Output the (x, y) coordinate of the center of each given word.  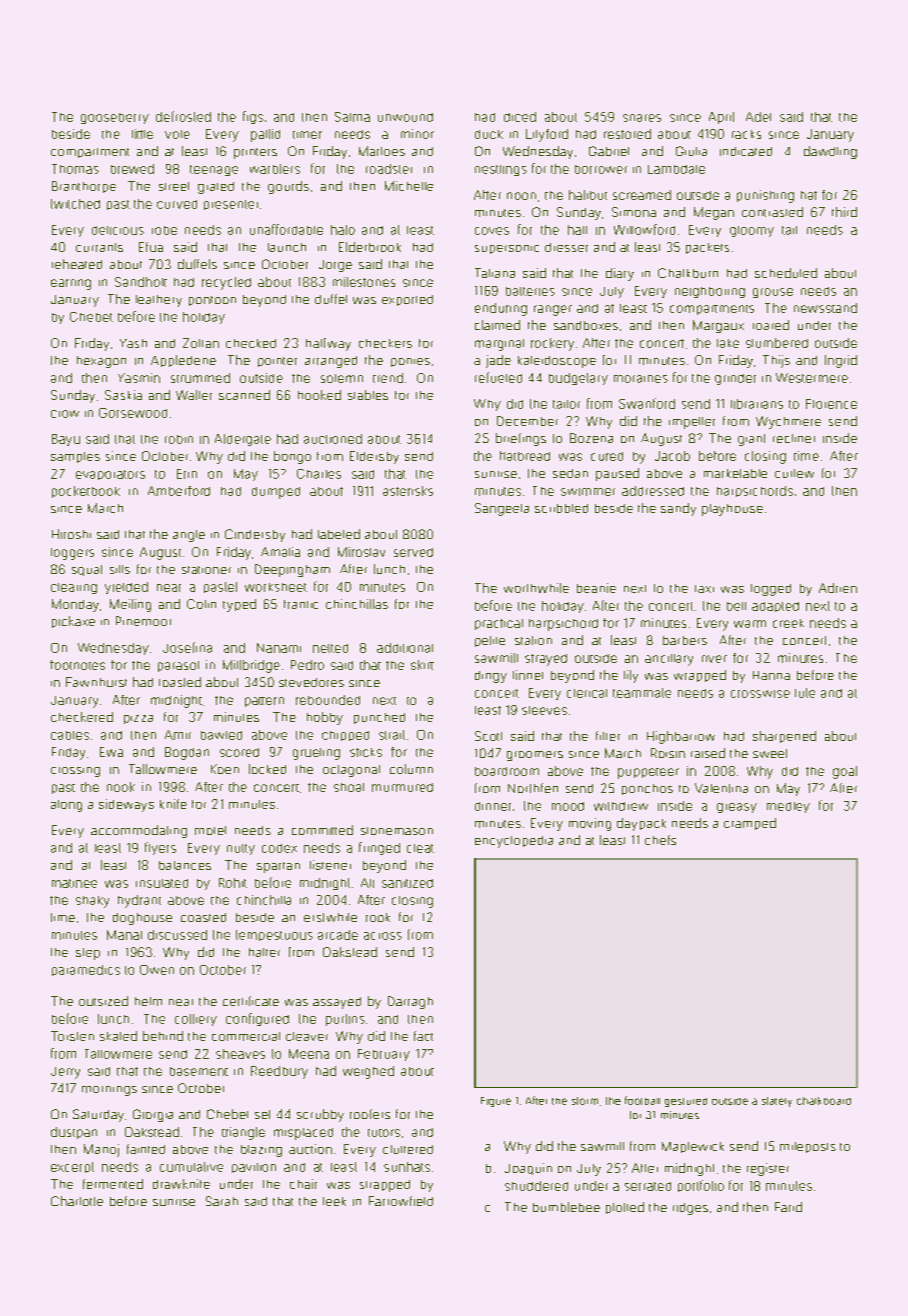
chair (303, 1184)
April (721, 118)
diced (520, 117)
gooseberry (115, 118)
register (768, 1169)
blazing (261, 1151)
